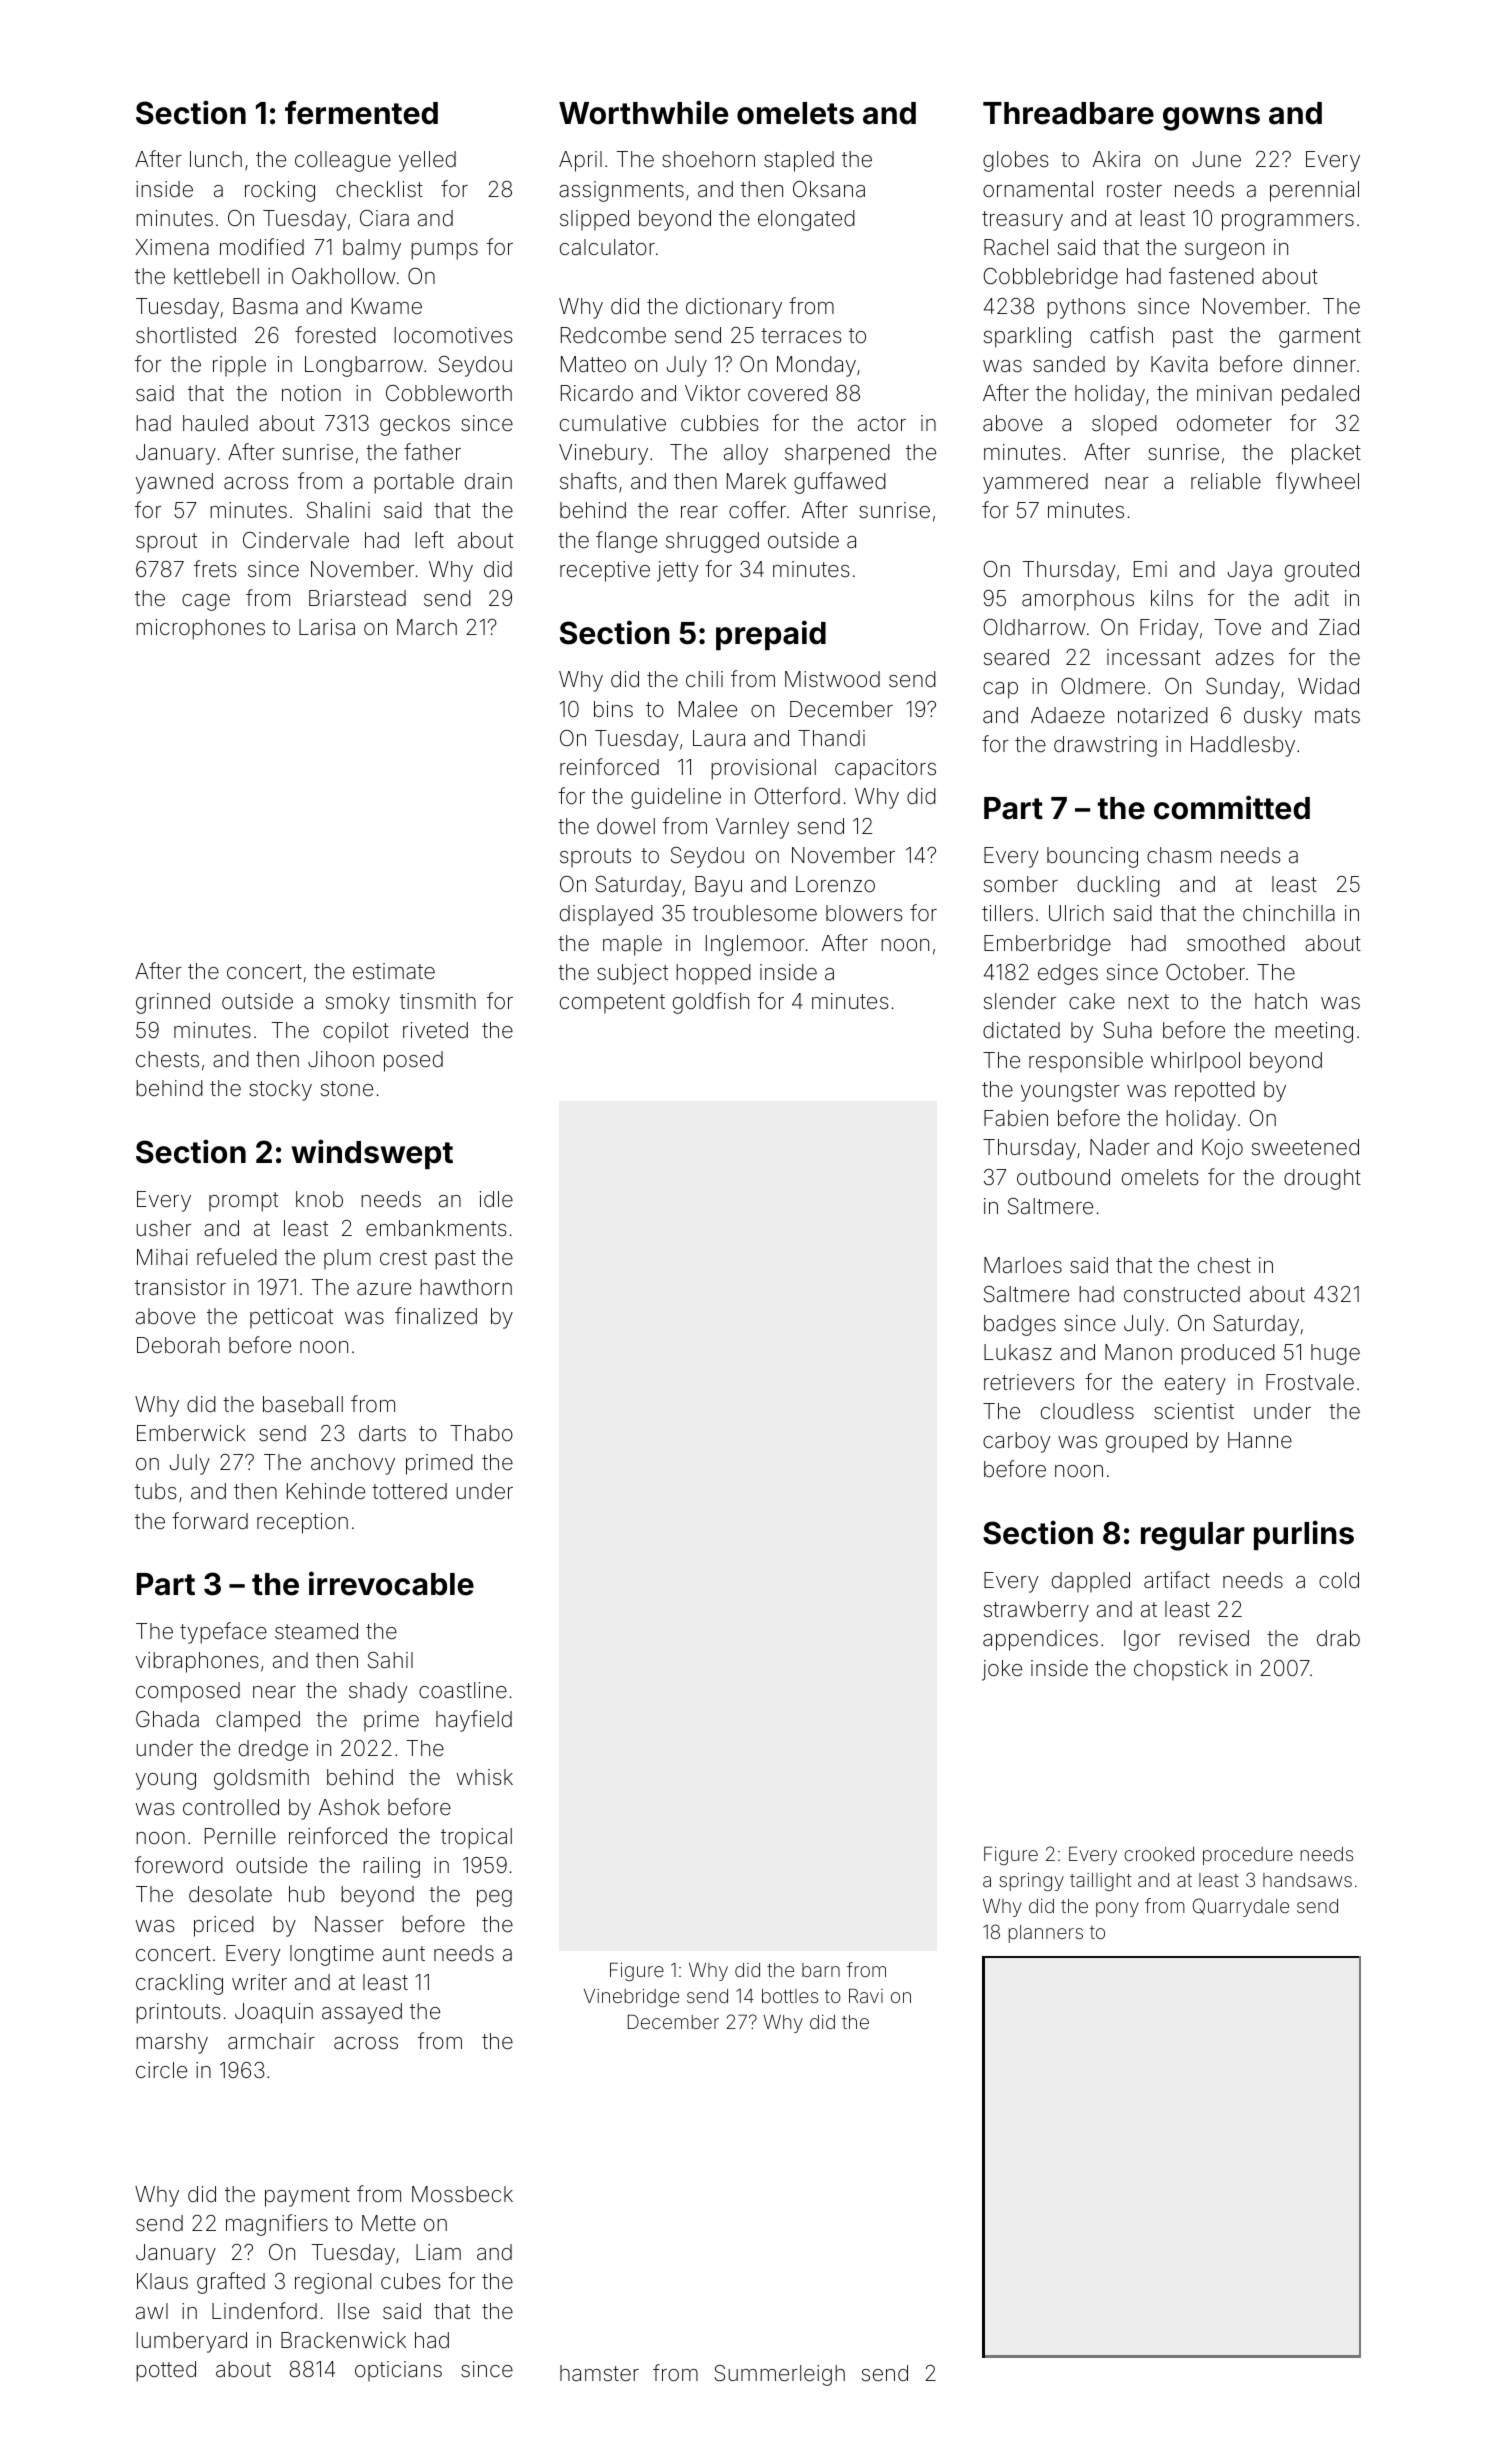  What do you see at coordinates (307, 2197) in the image?
I see `payment` at bounding box center [307, 2197].
